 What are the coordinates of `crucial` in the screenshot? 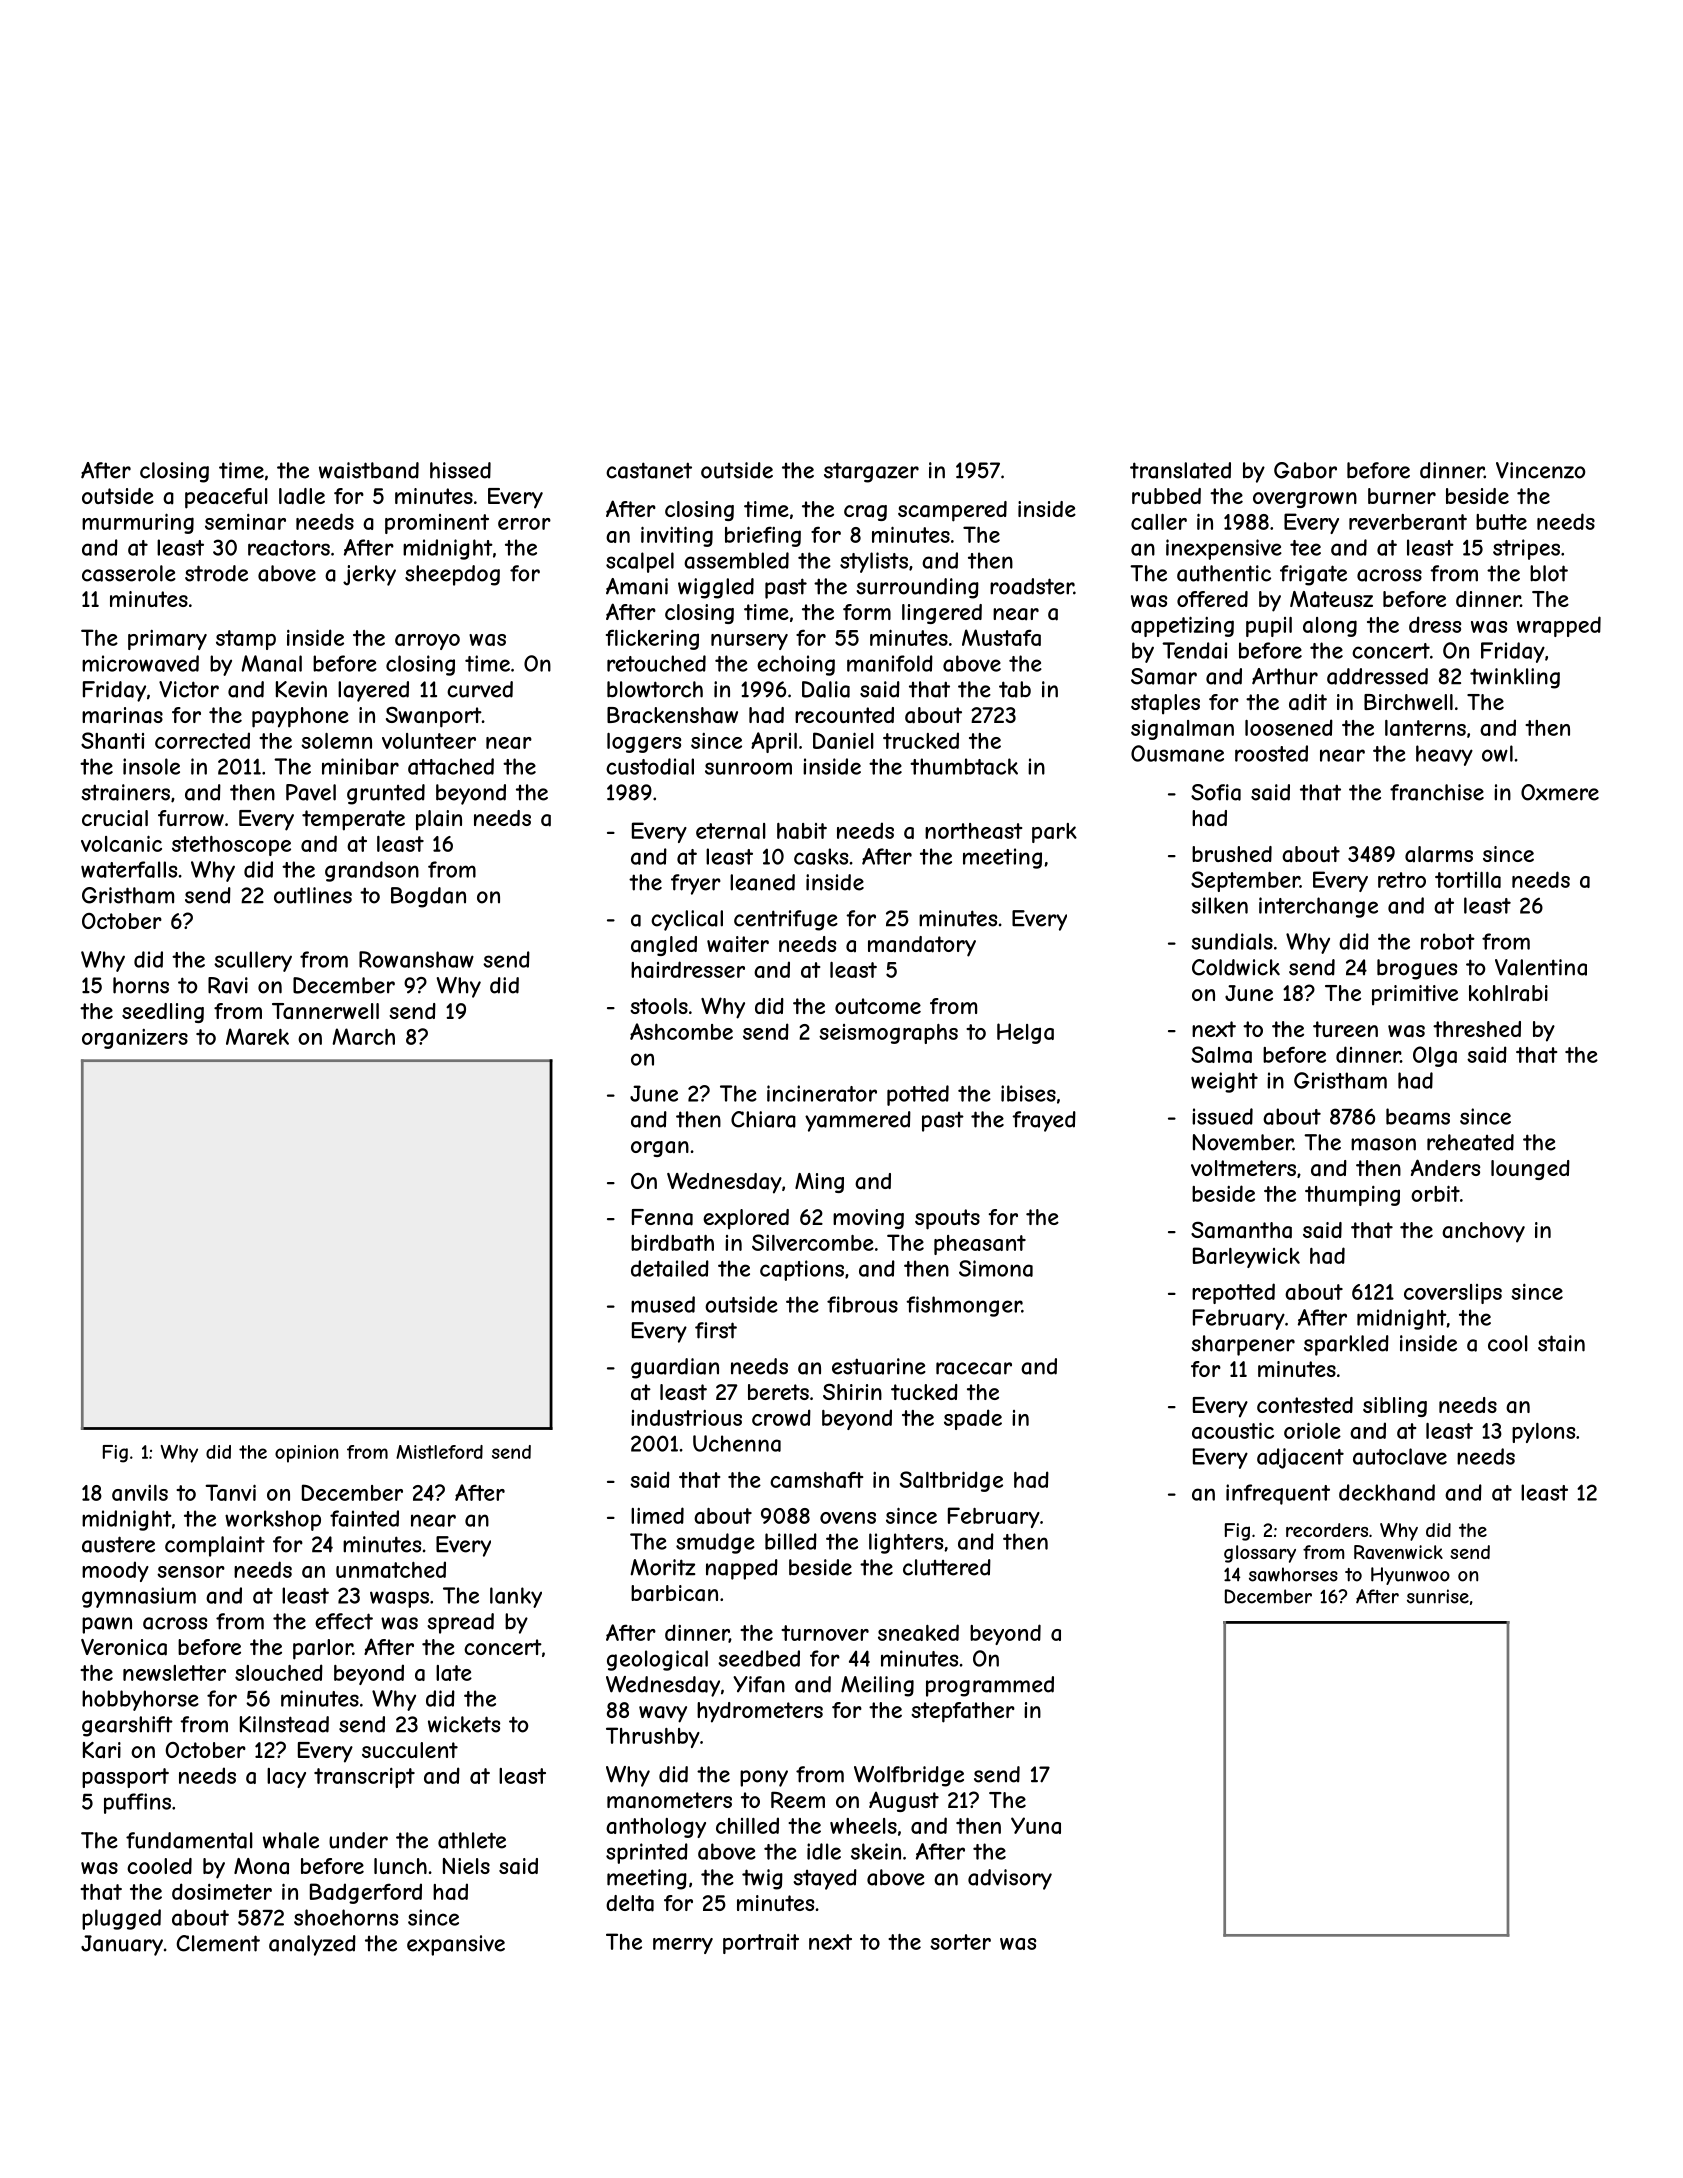 It's located at (115, 818).
